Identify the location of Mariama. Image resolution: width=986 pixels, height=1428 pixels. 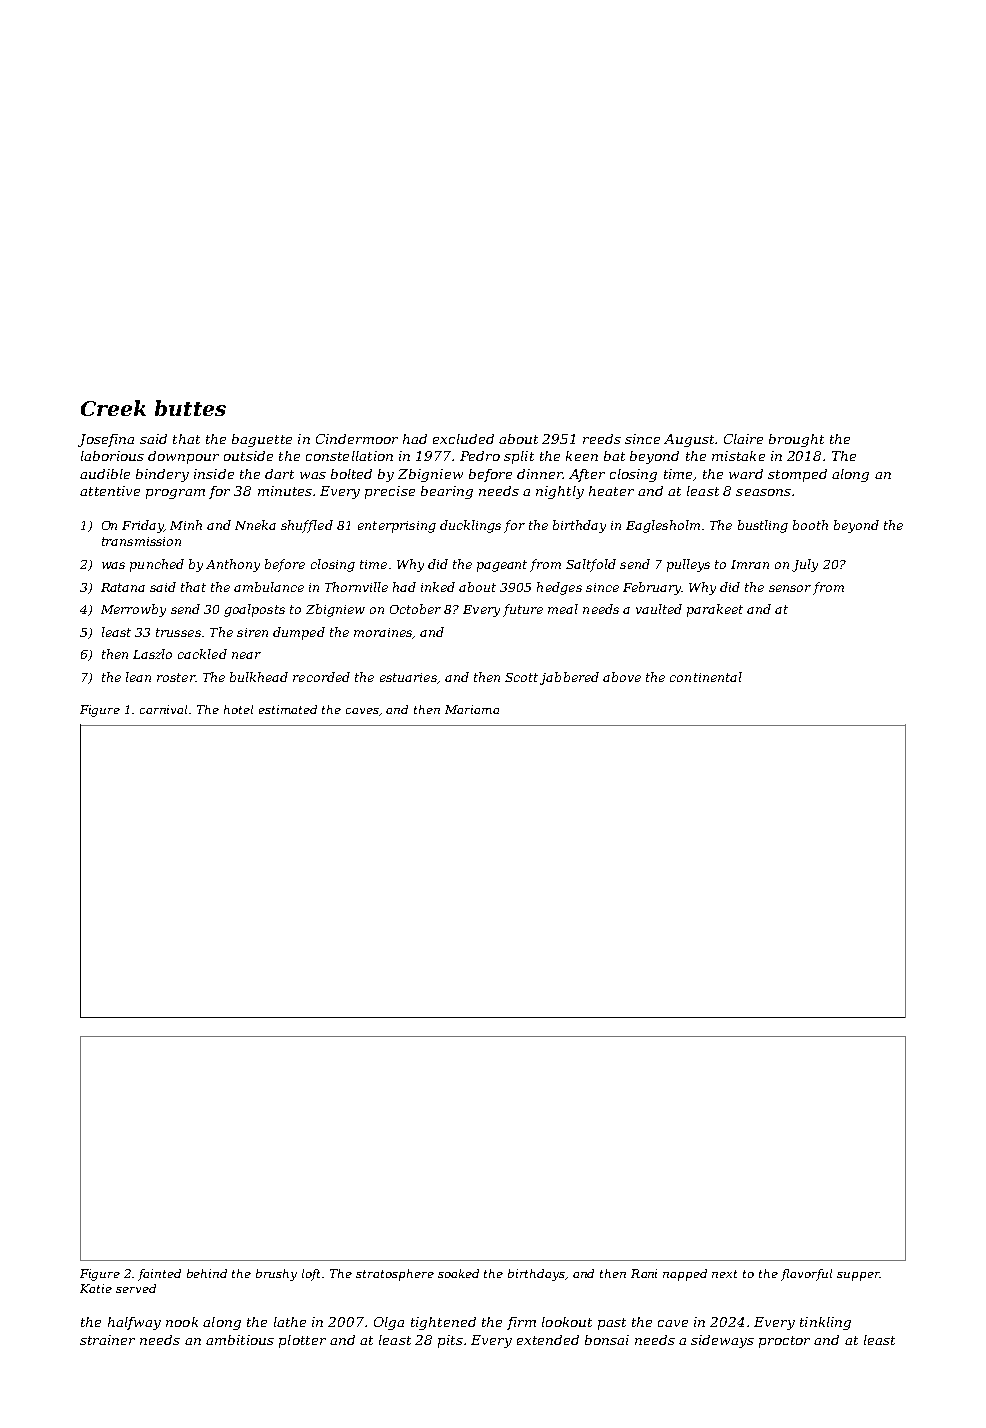
(472, 709).
